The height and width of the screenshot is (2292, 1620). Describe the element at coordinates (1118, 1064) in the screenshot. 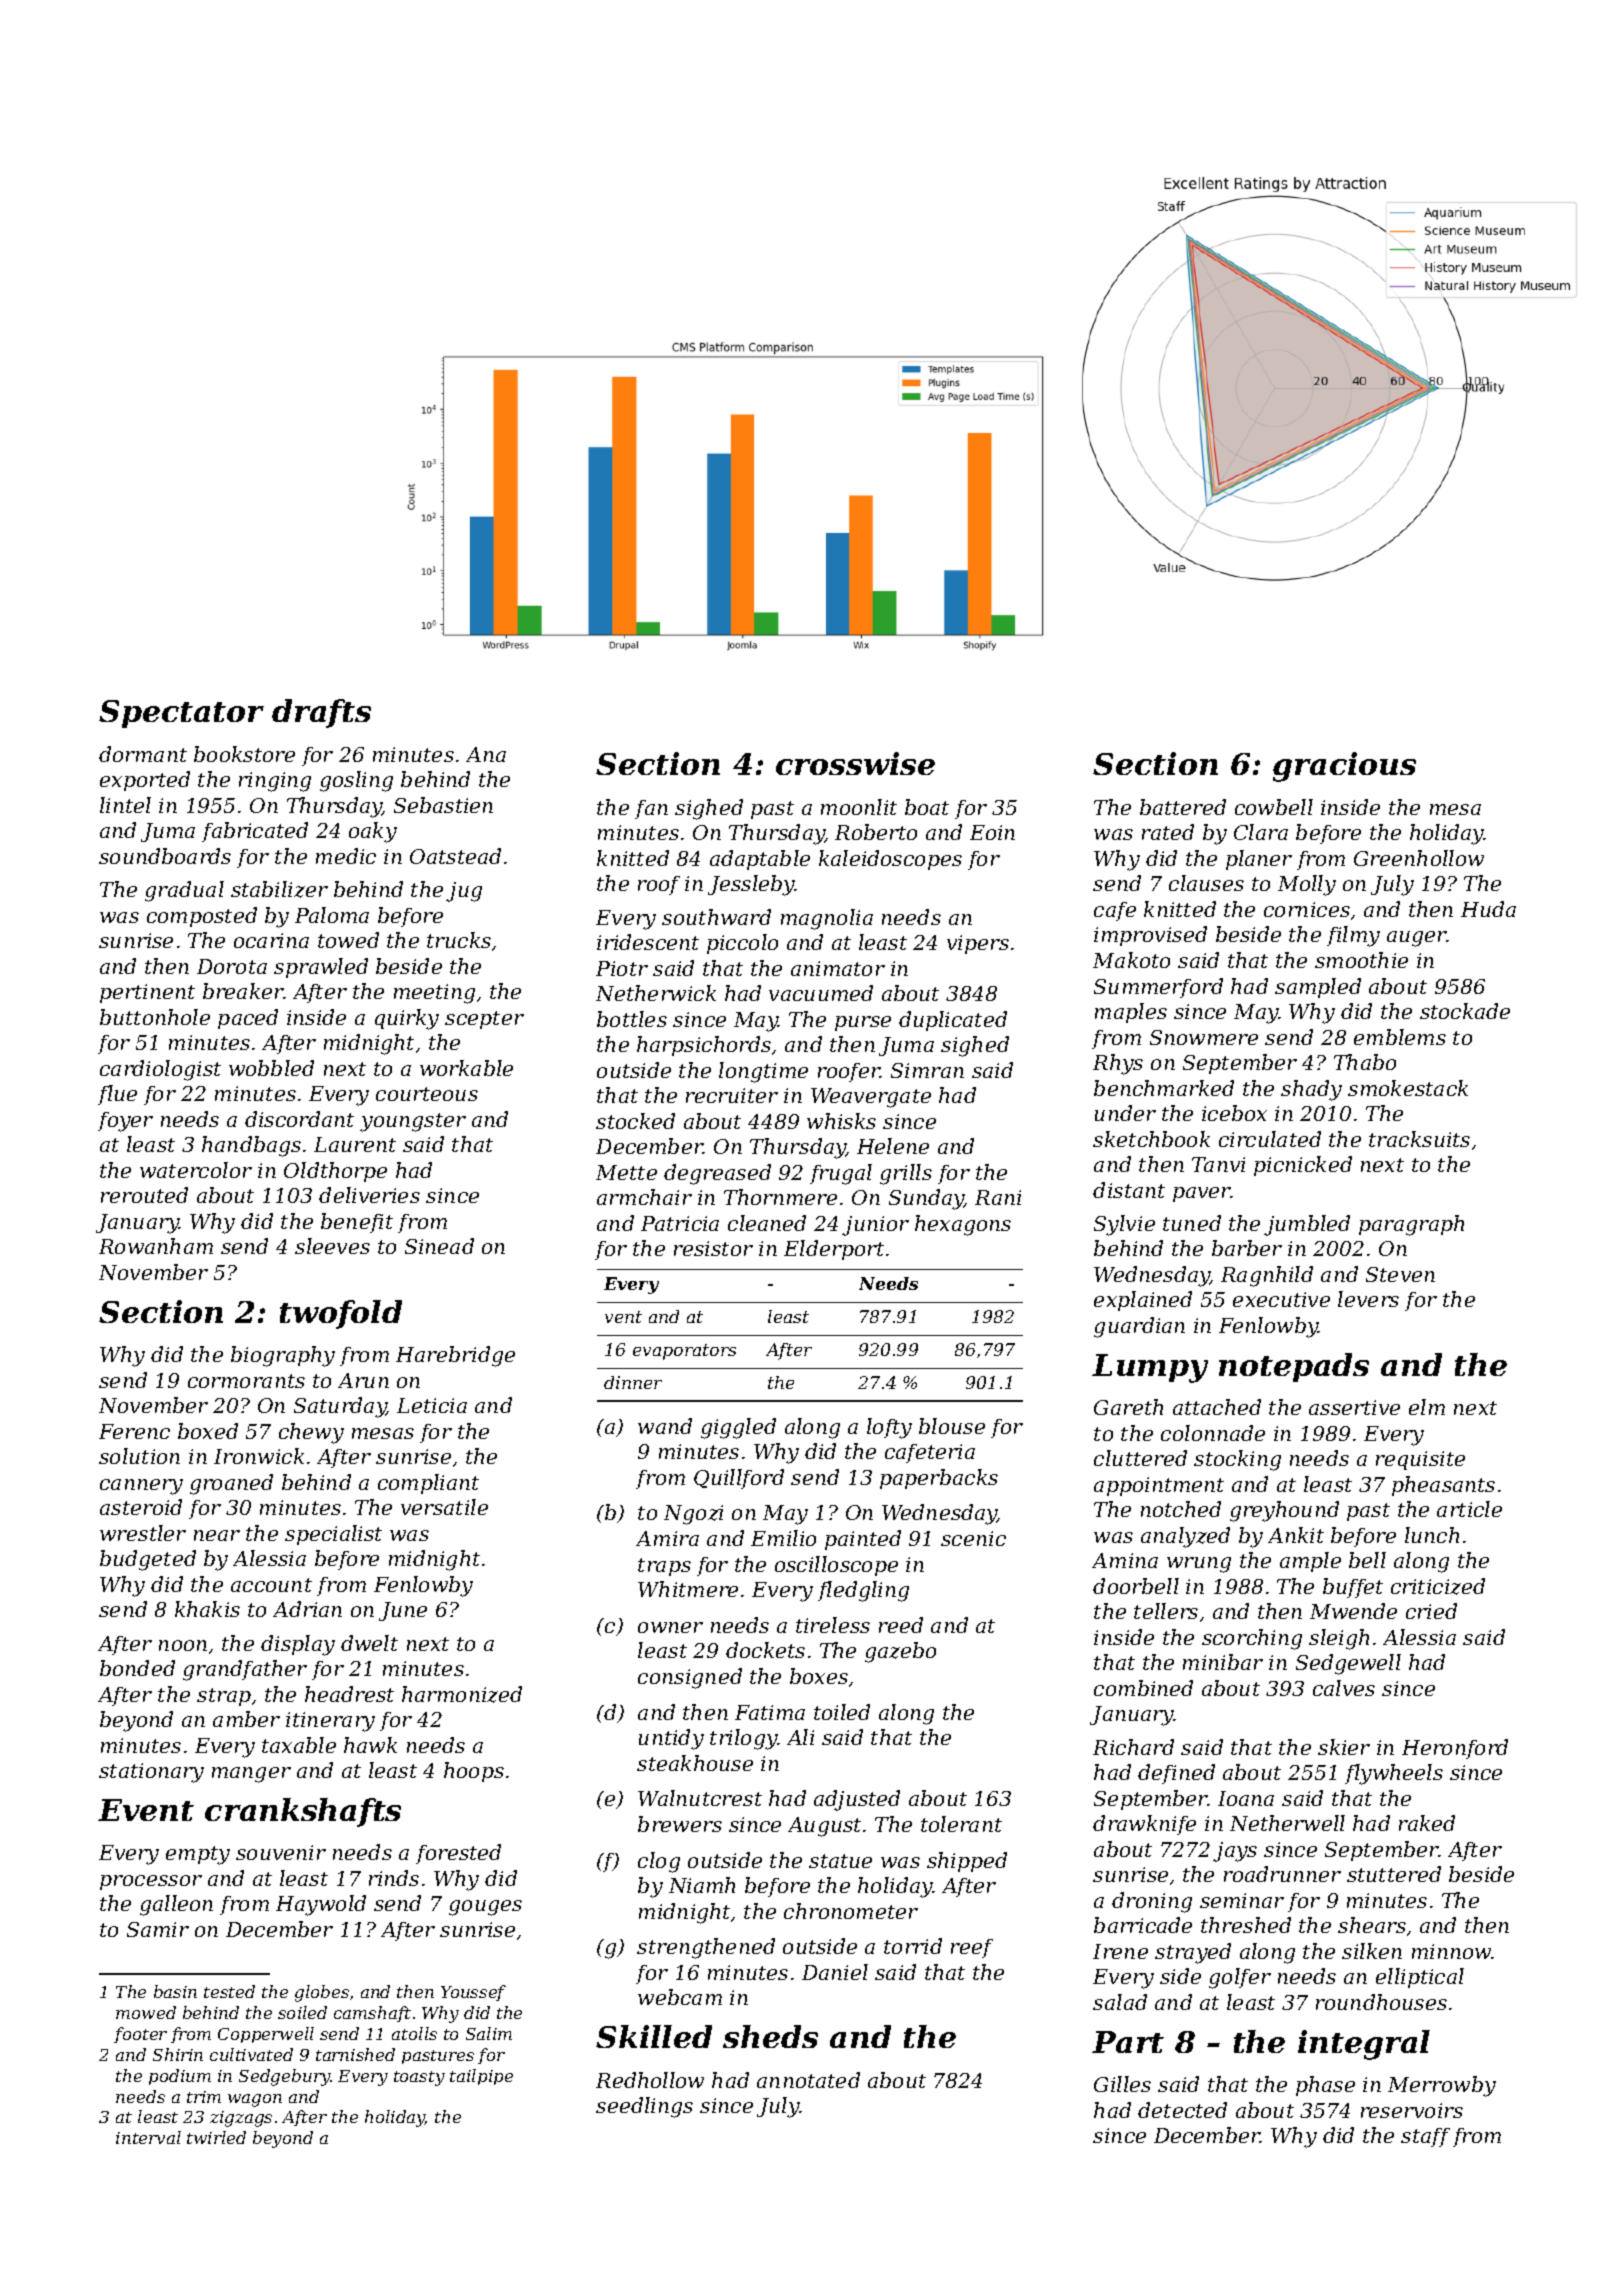

I see `Rhys` at that location.
